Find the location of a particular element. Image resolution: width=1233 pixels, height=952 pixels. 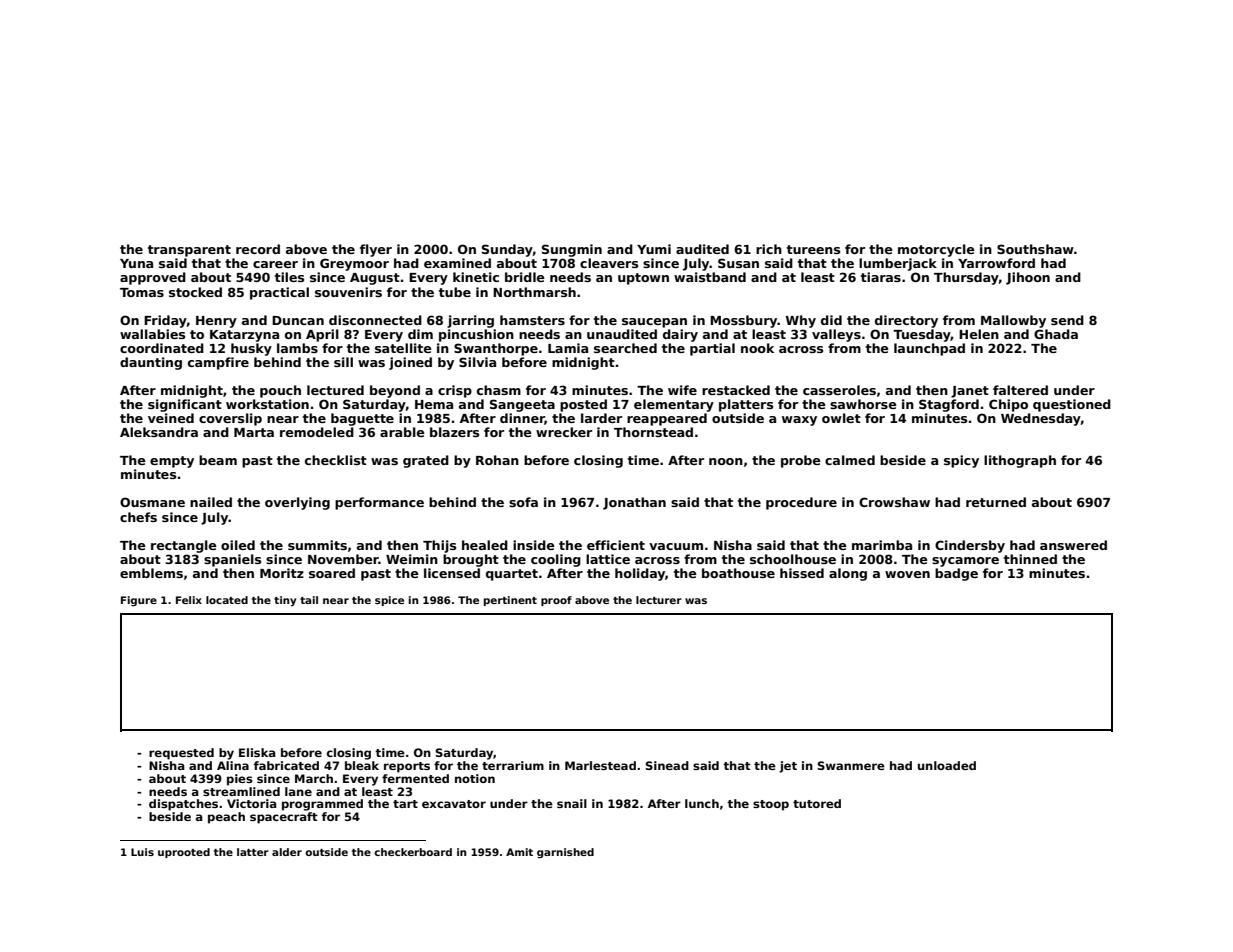

Katarzyna is located at coordinates (244, 336).
